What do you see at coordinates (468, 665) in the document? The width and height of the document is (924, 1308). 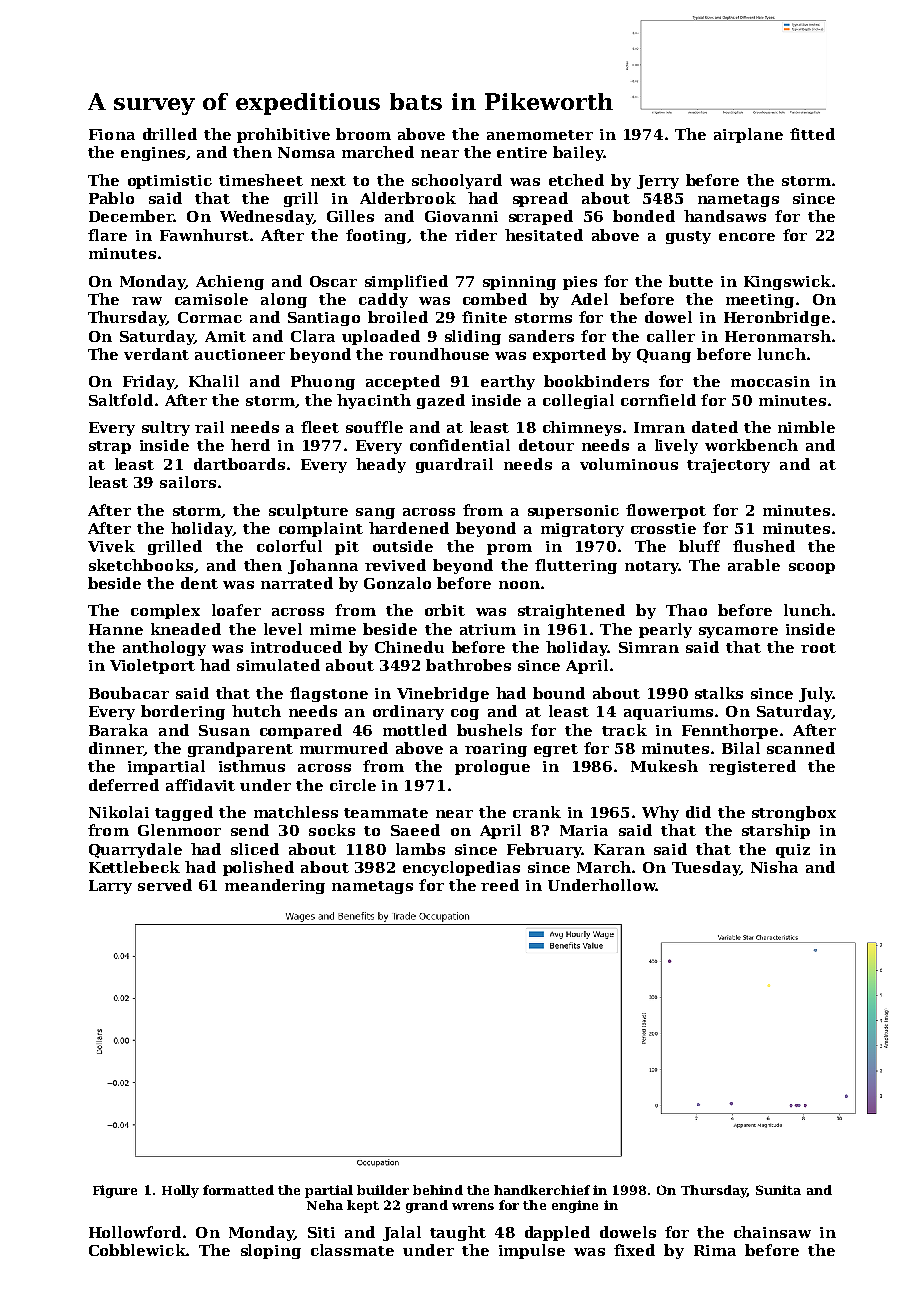 I see `bathrobes` at bounding box center [468, 665].
